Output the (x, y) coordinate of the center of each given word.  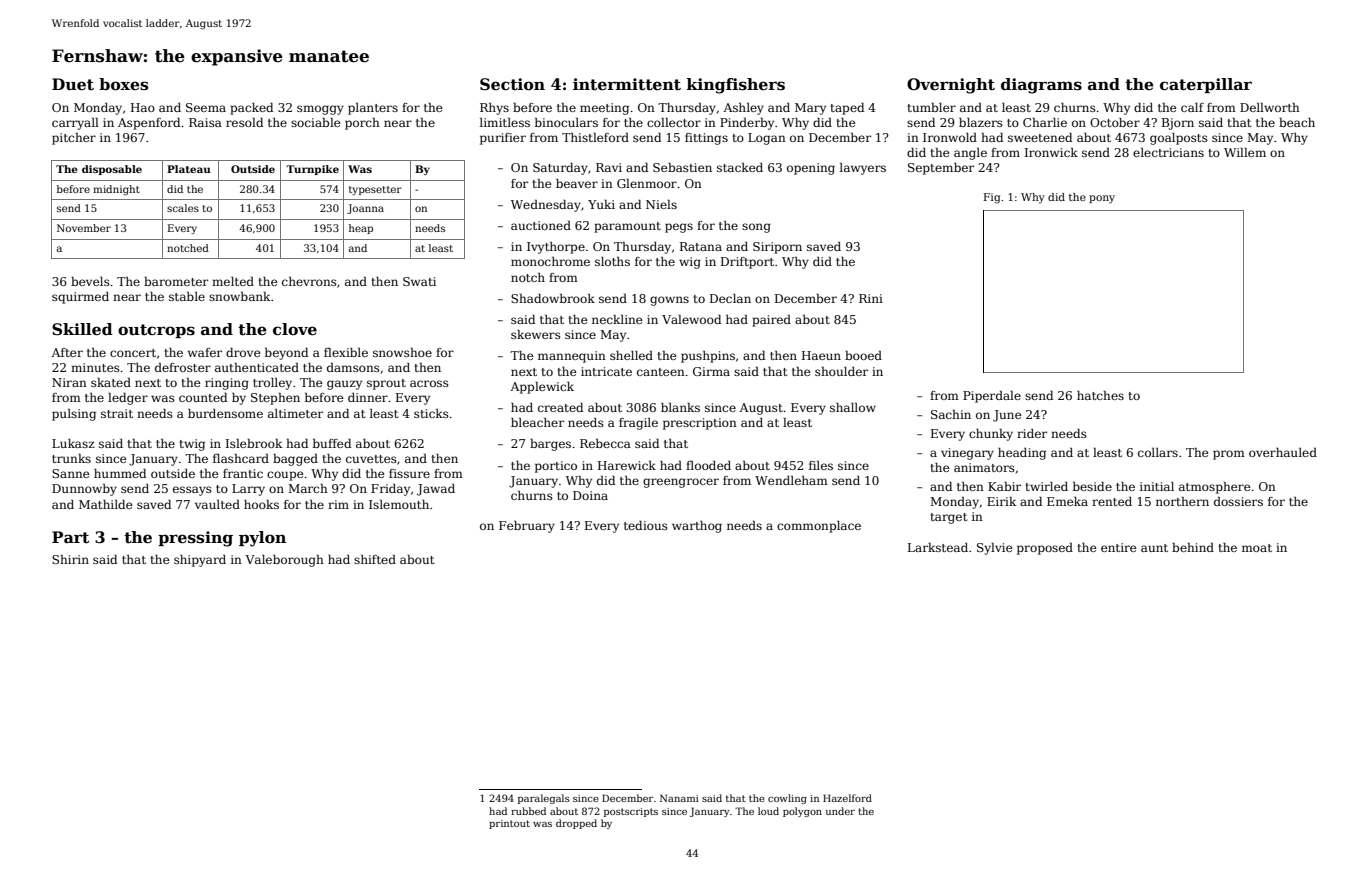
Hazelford (847, 798)
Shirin (70, 559)
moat (1257, 548)
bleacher (537, 422)
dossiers (1238, 501)
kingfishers (736, 86)
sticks (431, 413)
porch (362, 124)
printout (509, 824)
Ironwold (950, 137)
